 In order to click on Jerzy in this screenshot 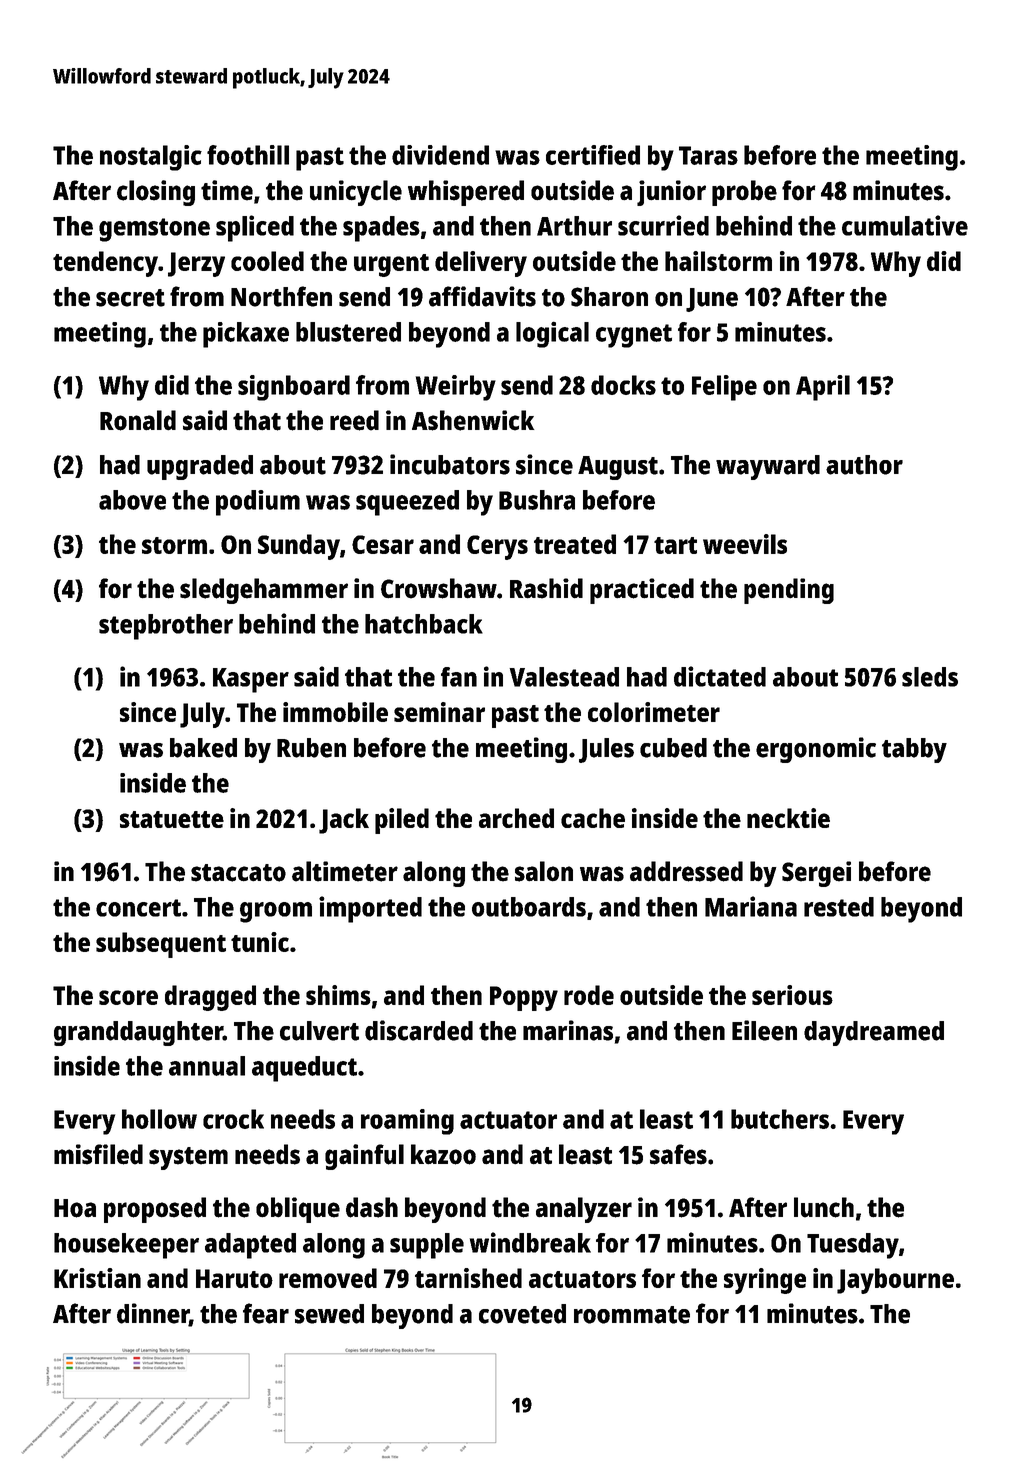, I will do `click(196, 264)`.
